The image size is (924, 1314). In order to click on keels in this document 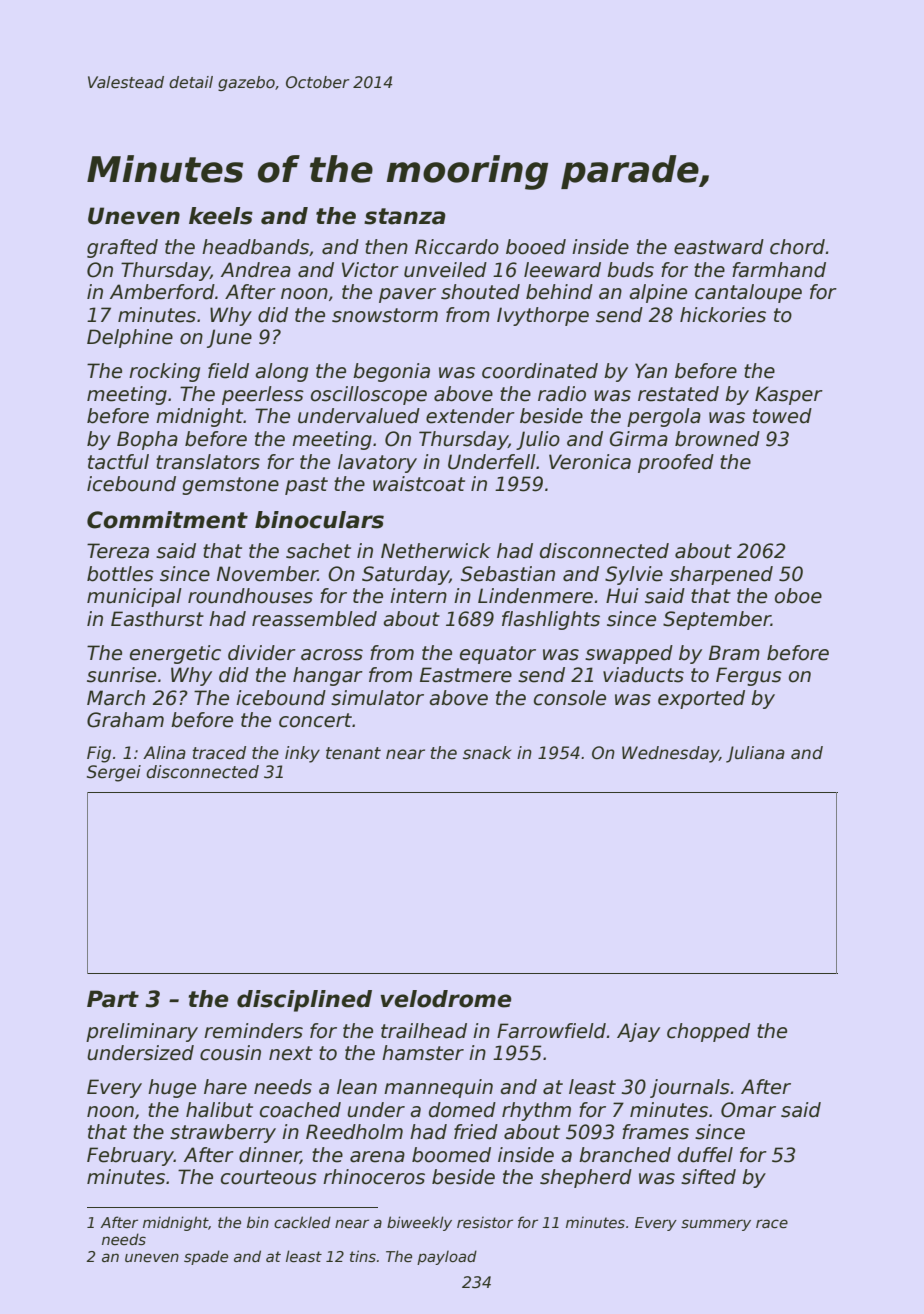, I will do `click(221, 216)`.
